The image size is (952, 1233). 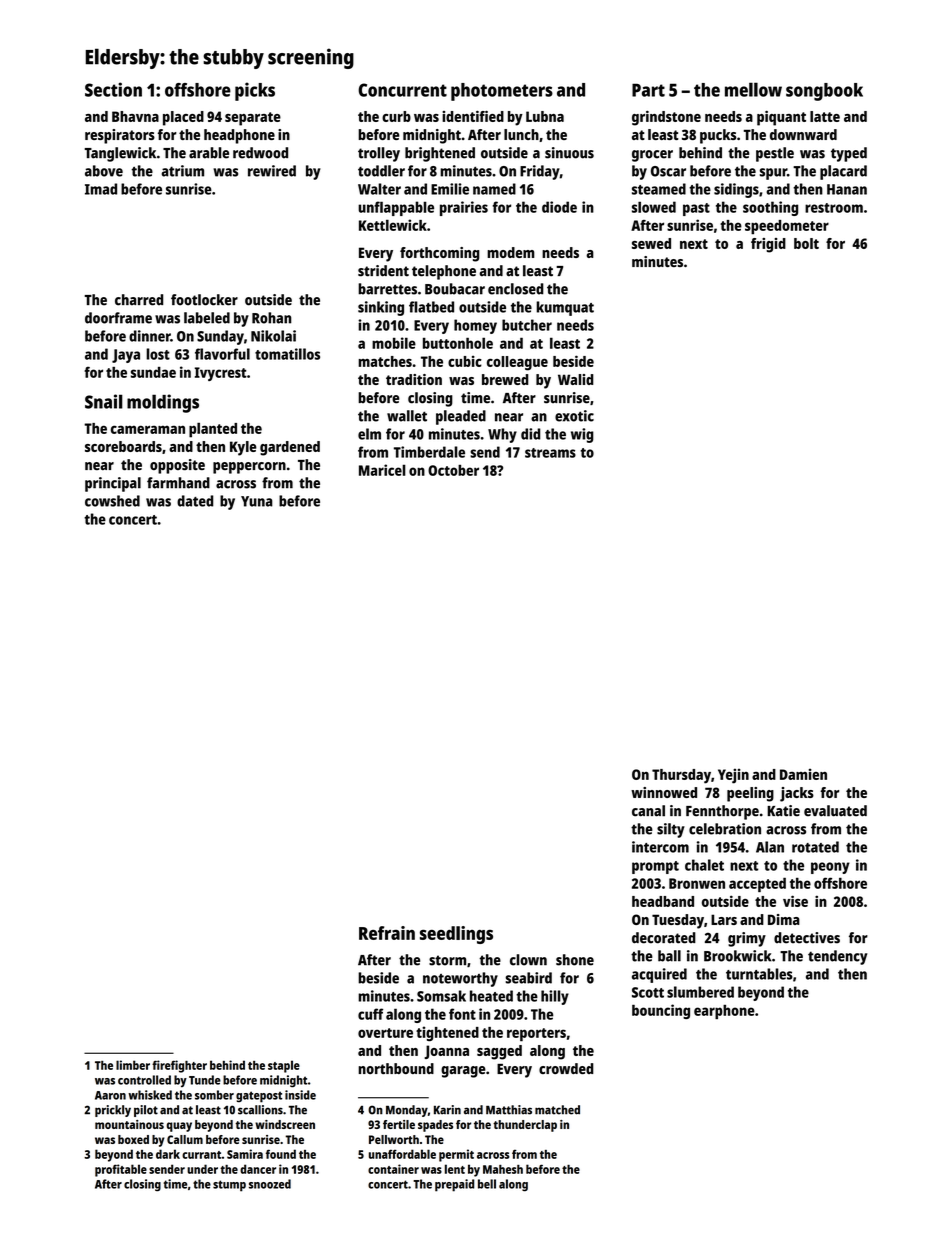 I want to click on forthcoming, so click(x=440, y=254).
